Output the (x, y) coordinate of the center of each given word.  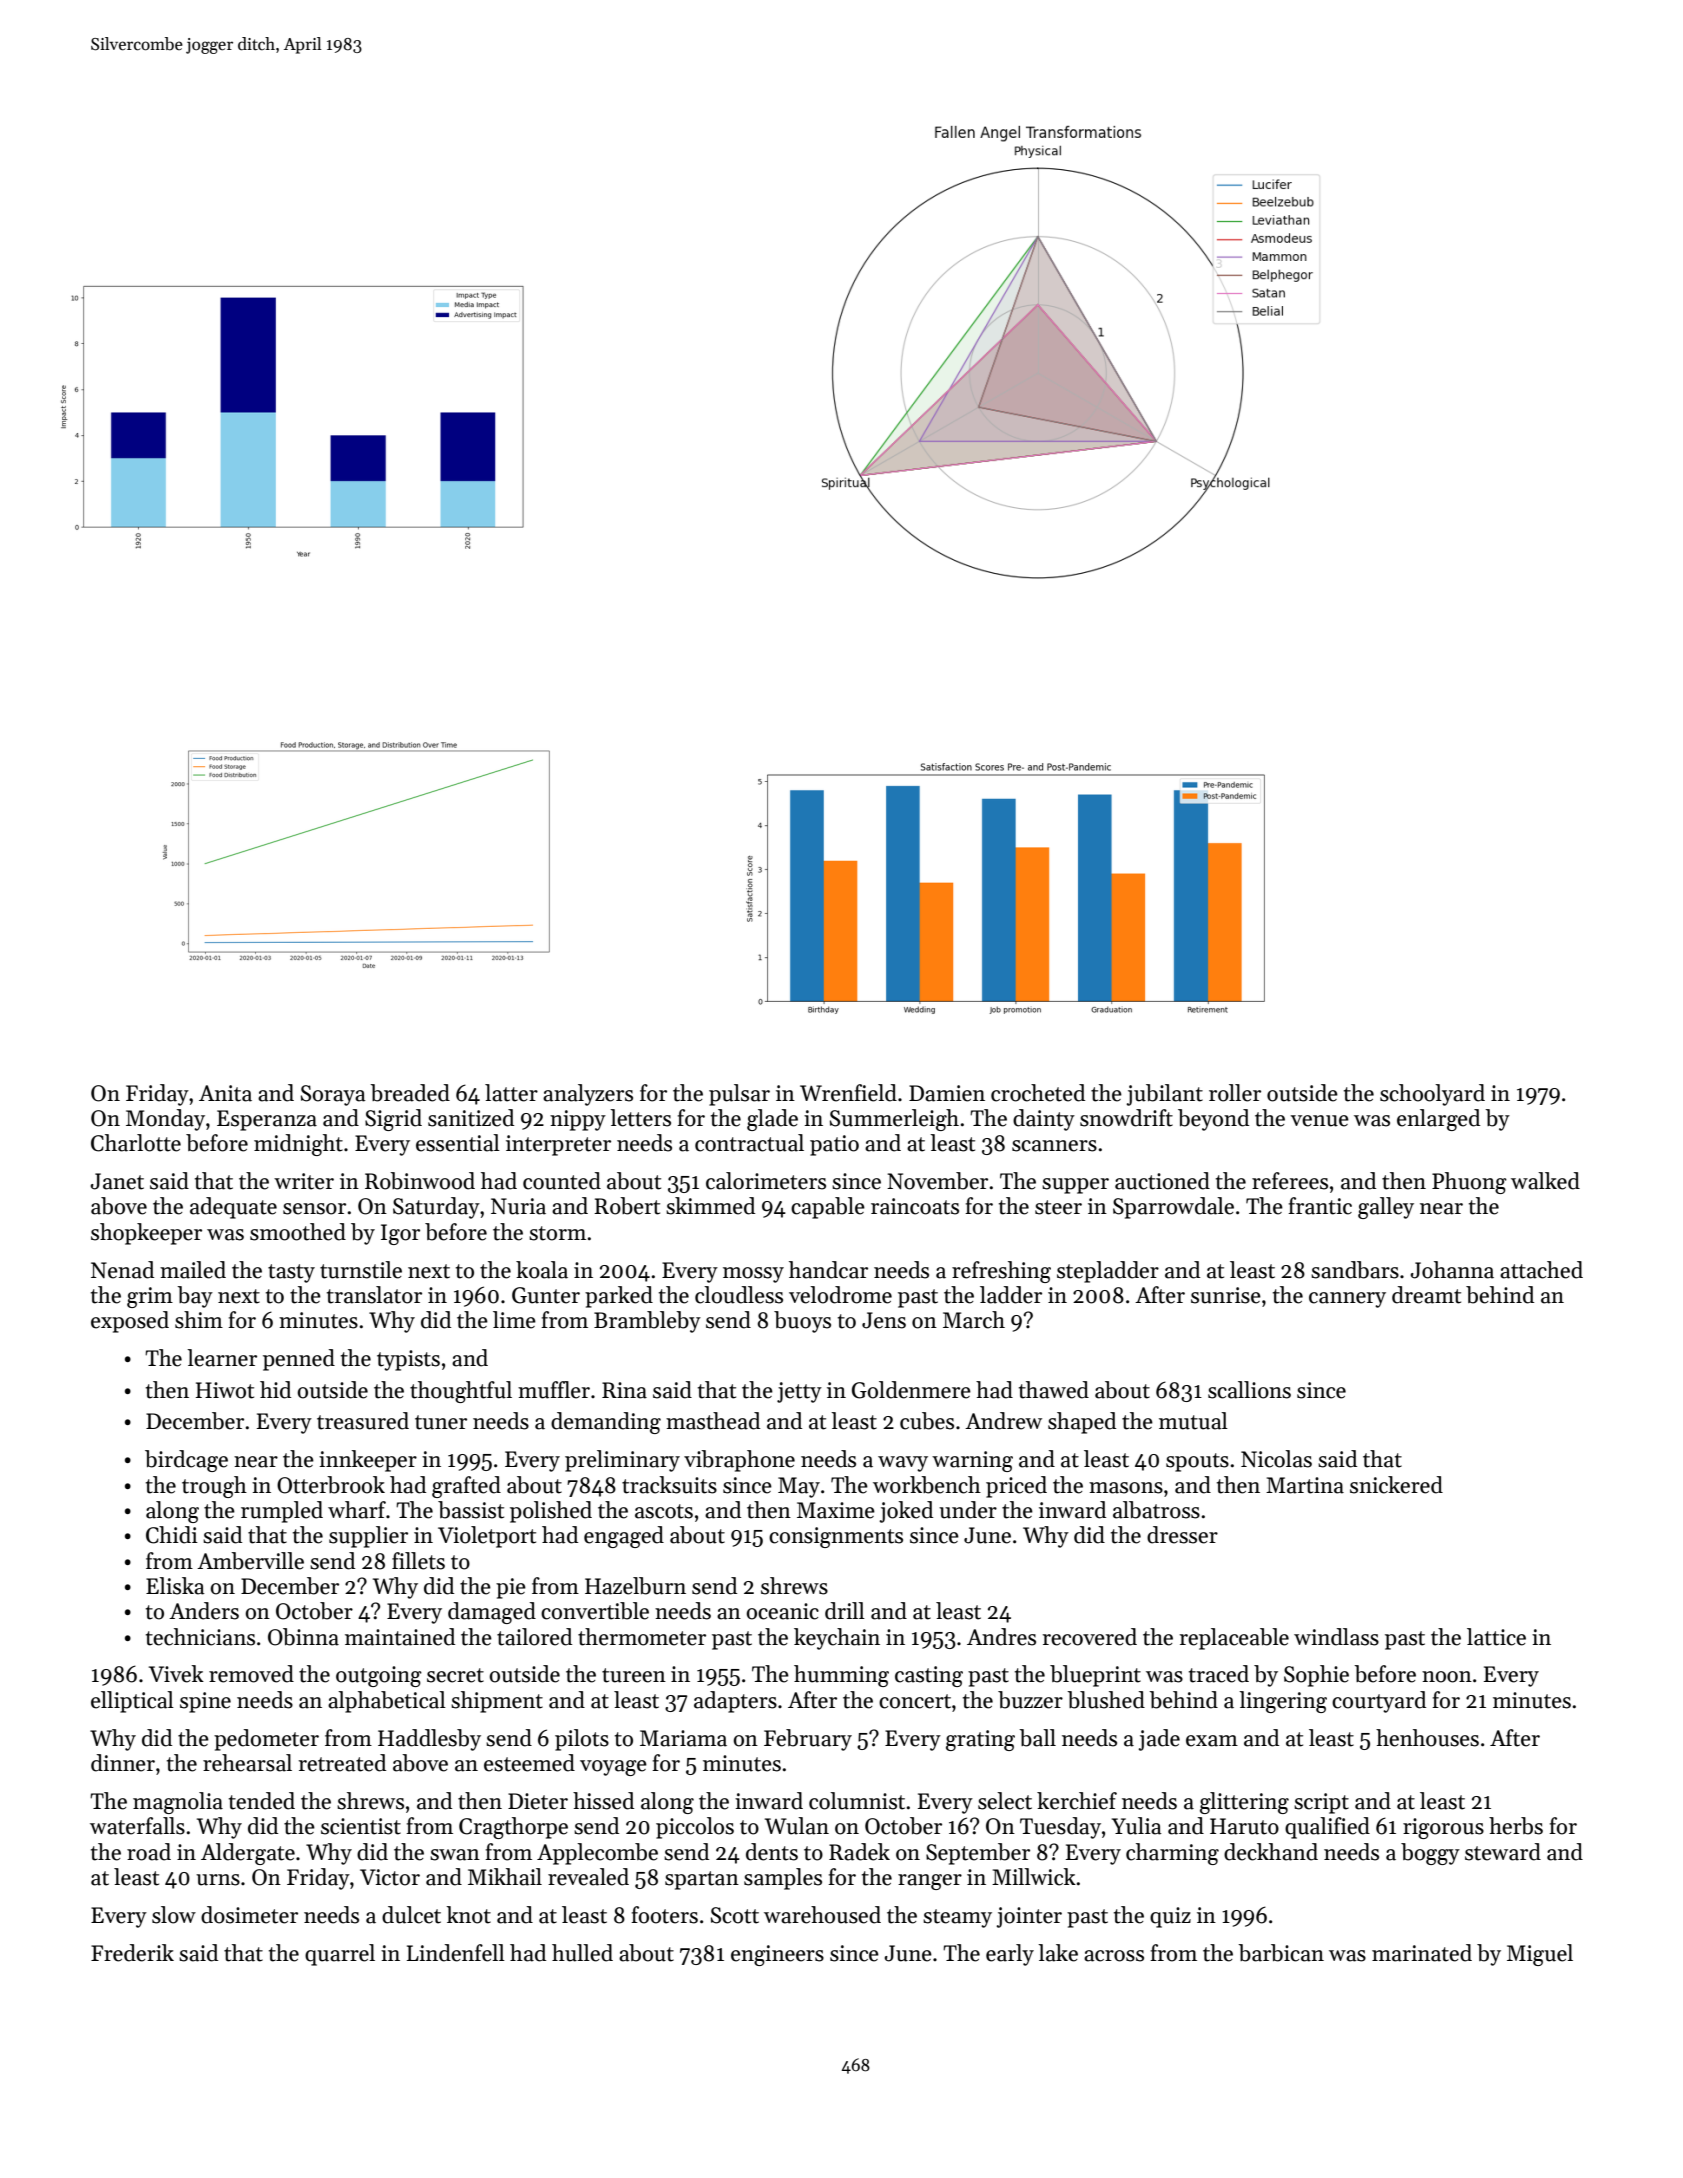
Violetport (487, 1537)
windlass (1336, 1637)
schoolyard (1432, 1095)
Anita (225, 1093)
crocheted (1038, 1093)
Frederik (132, 1953)
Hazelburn (635, 1586)
